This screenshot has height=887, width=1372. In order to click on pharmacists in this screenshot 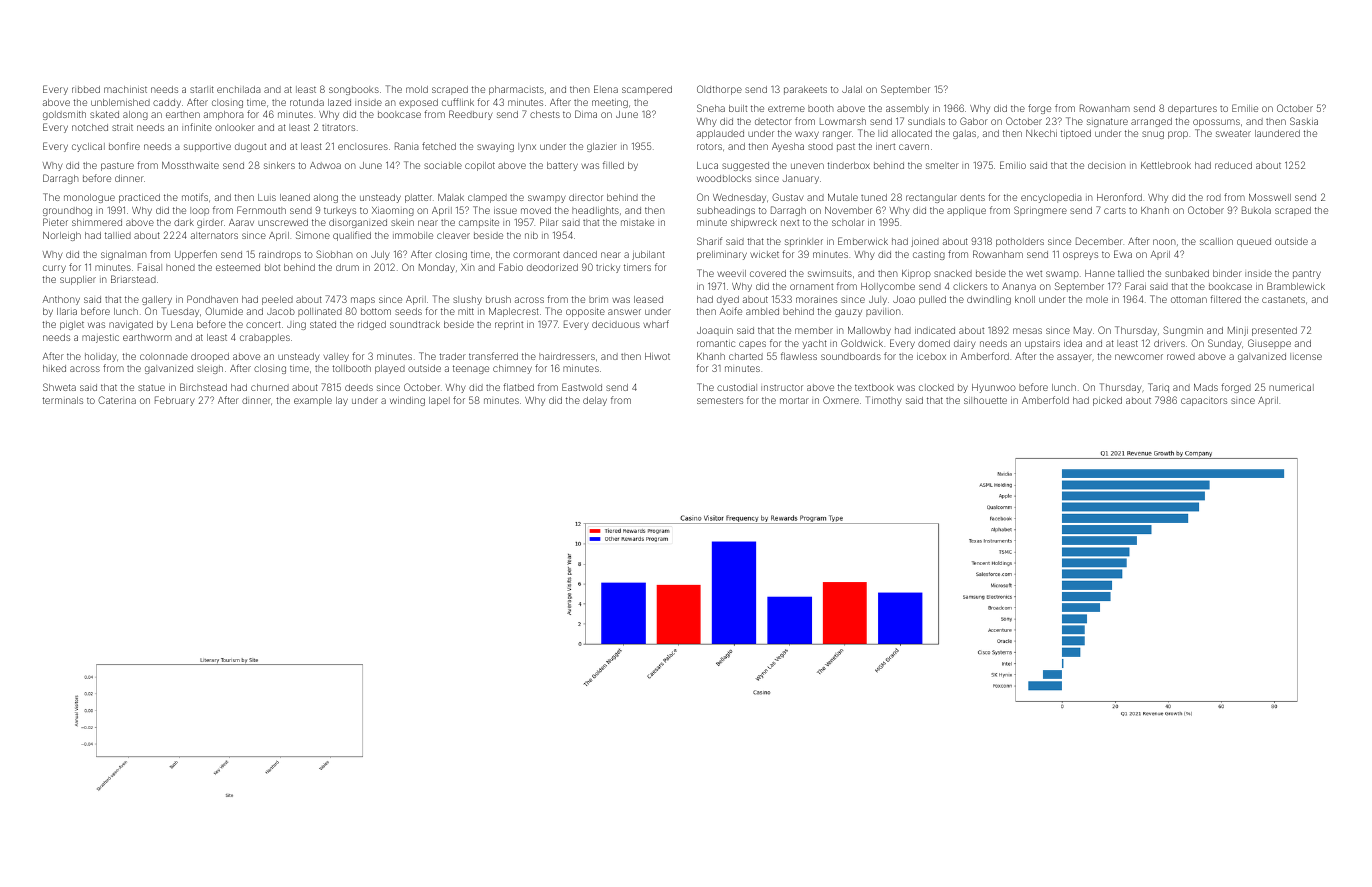, I will do `click(516, 90)`.
